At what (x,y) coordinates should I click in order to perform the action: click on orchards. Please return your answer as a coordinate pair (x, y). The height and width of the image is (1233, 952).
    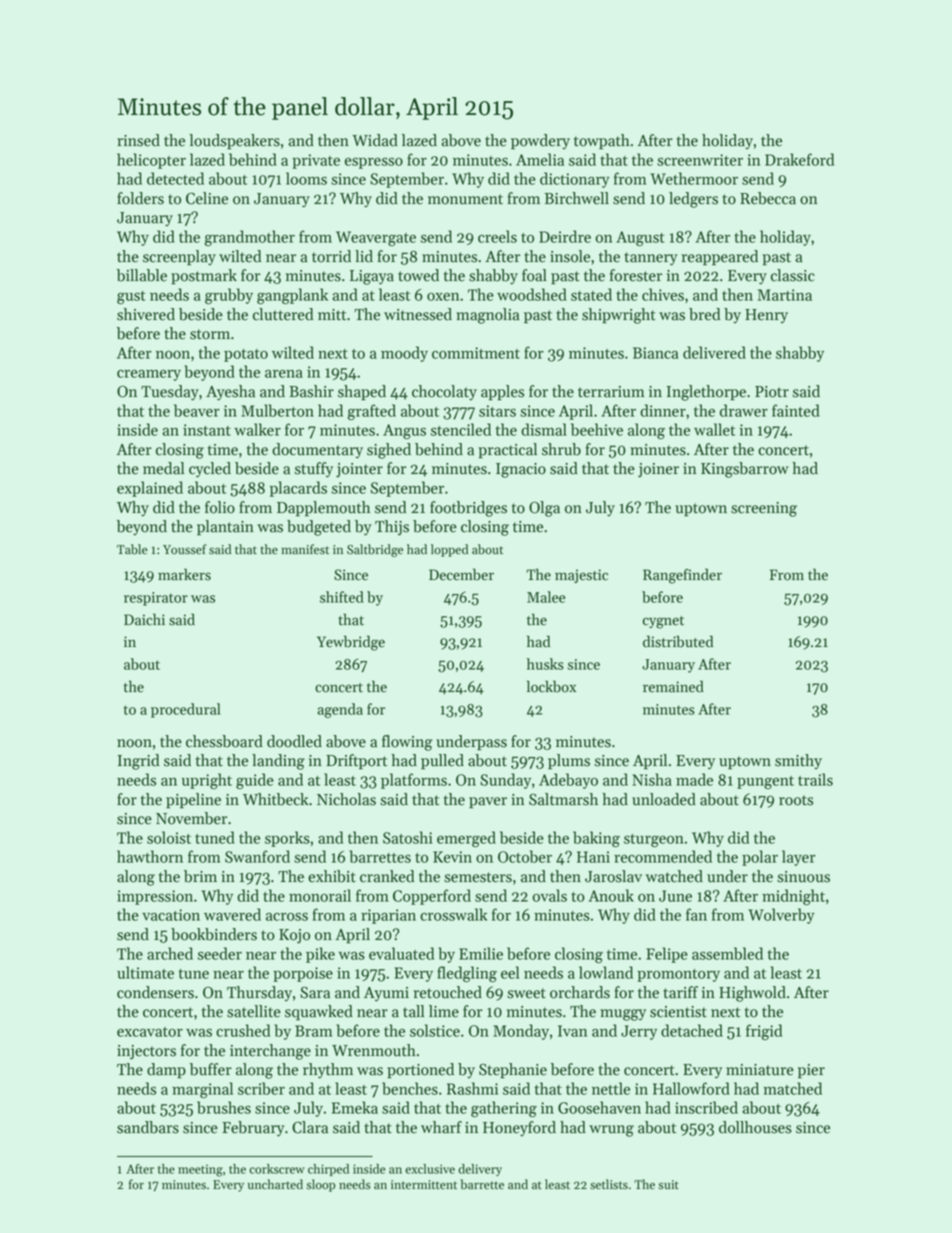
    Looking at the image, I should click on (580, 992).
